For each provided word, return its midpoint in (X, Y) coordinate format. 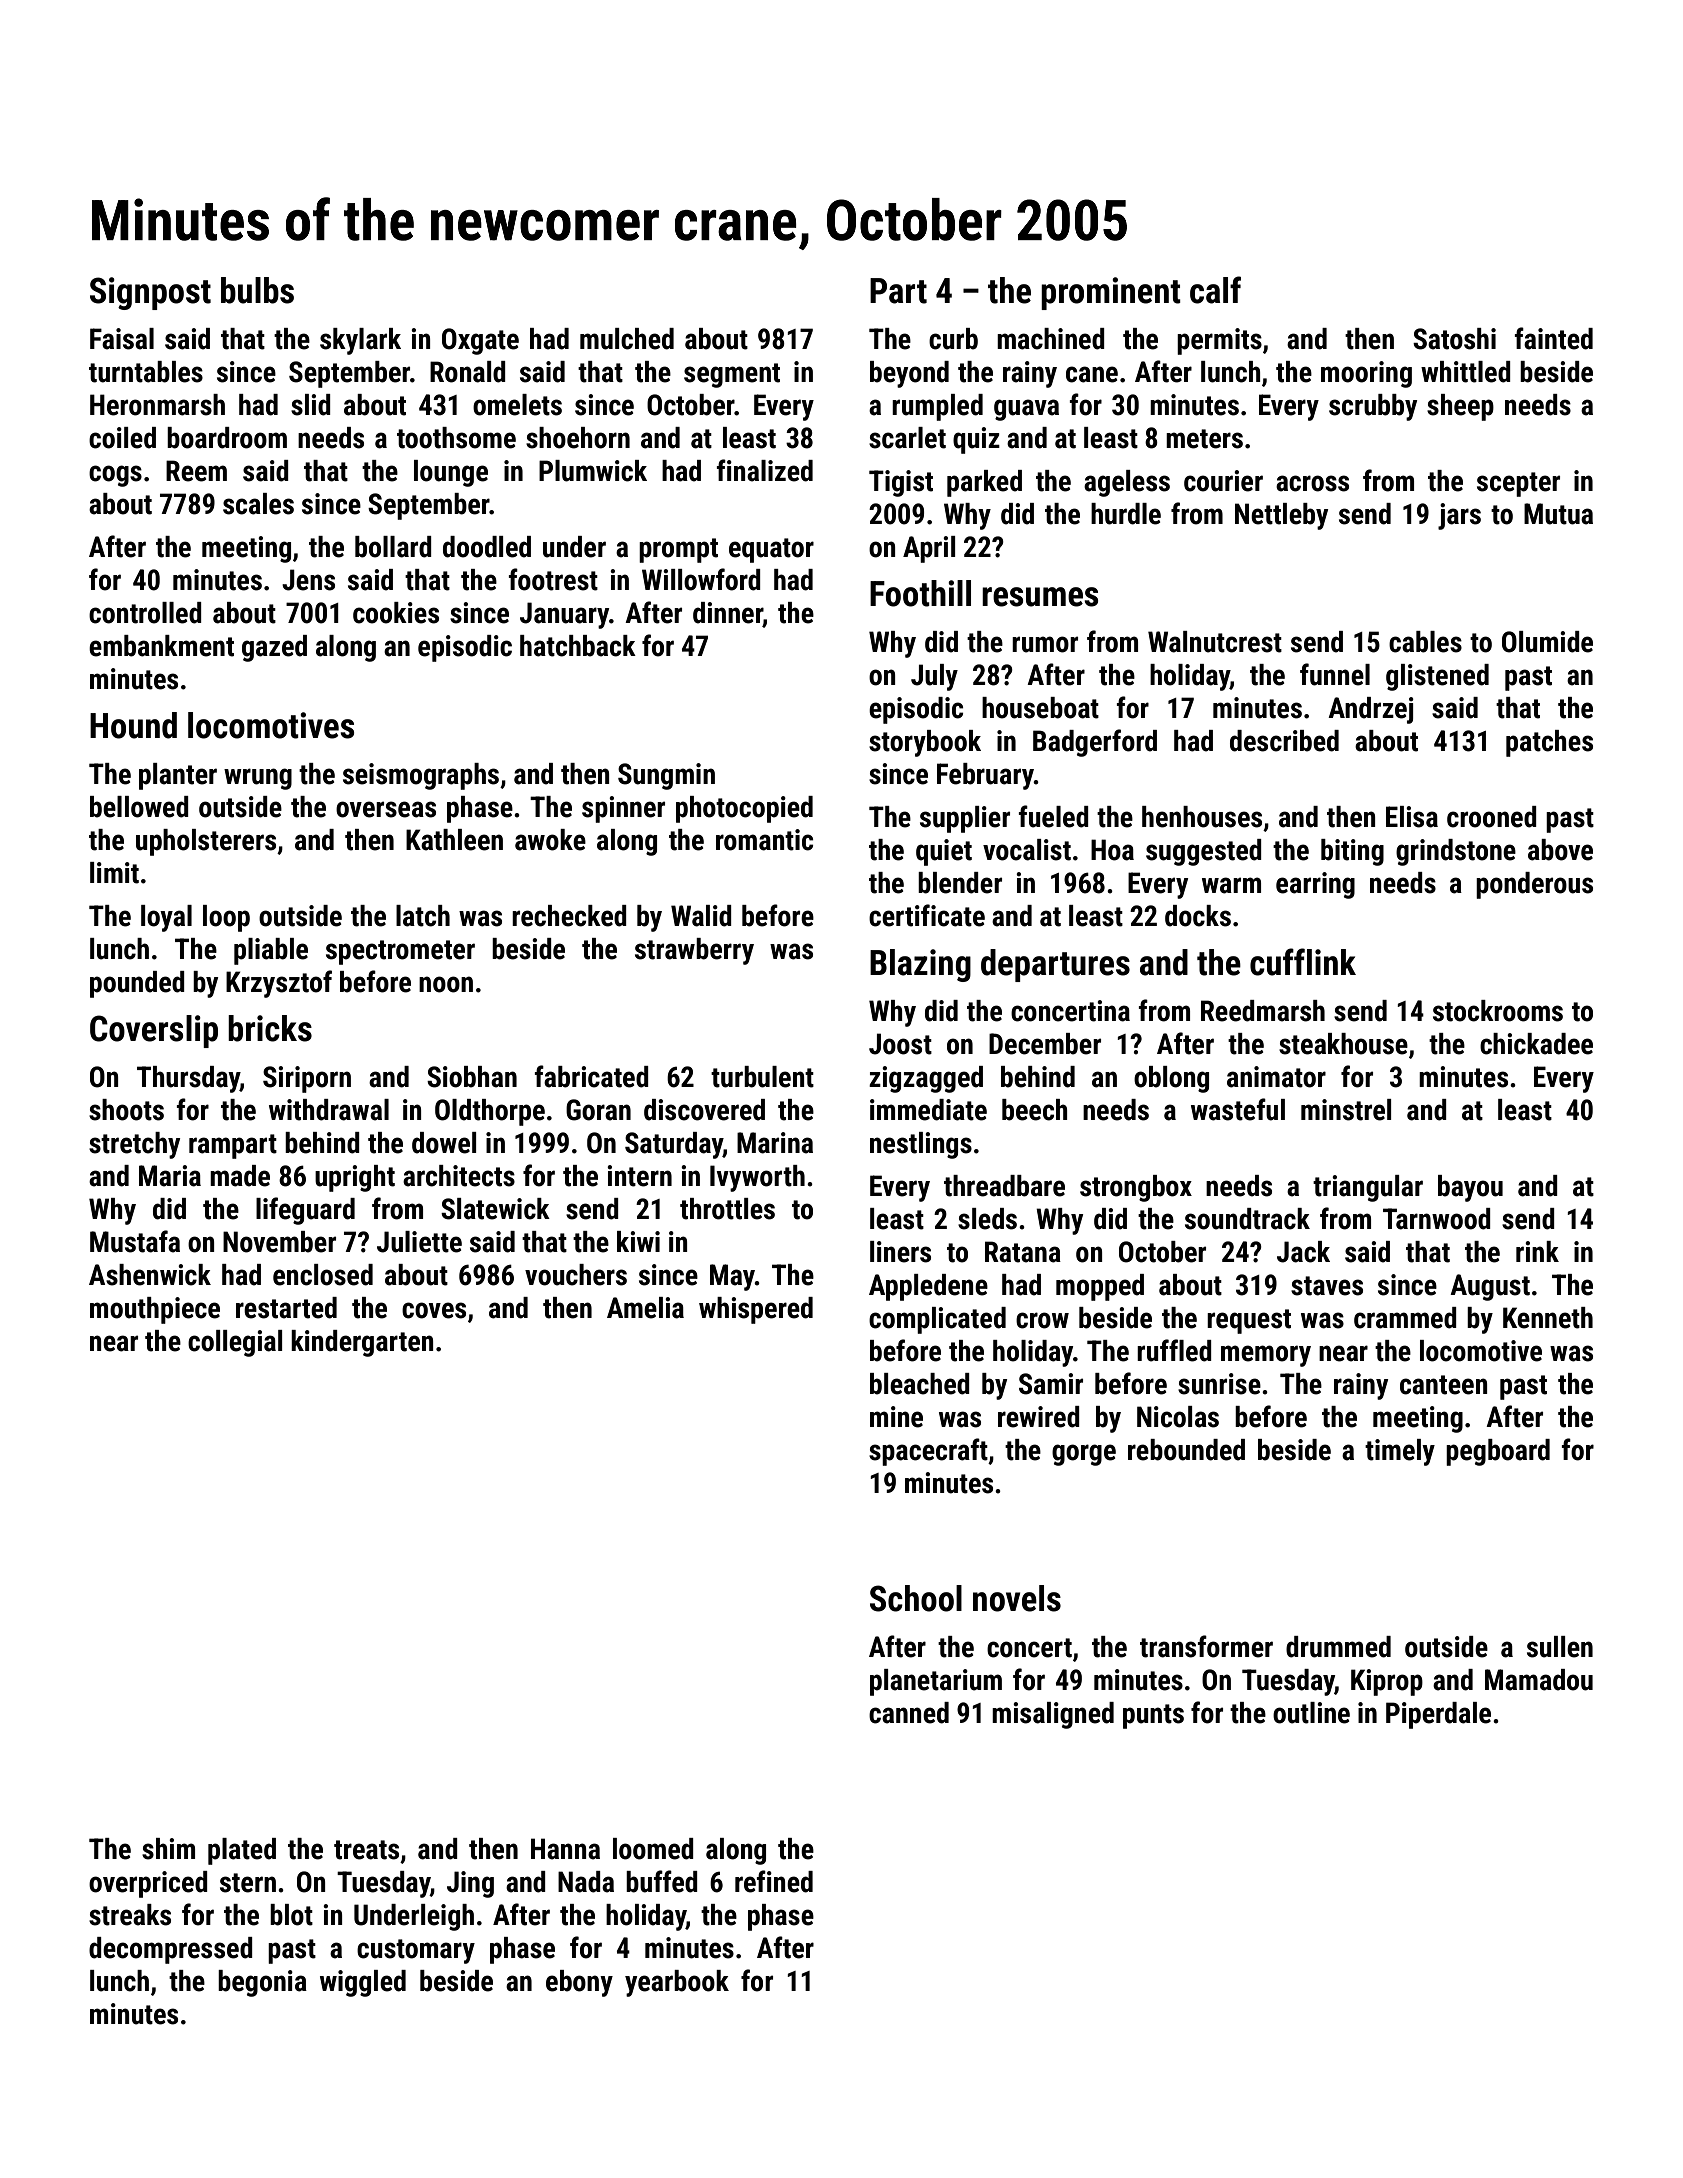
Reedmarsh (1263, 1011)
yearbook (677, 1983)
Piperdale (1438, 1715)
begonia (262, 1983)
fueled (1053, 816)
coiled (122, 438)
